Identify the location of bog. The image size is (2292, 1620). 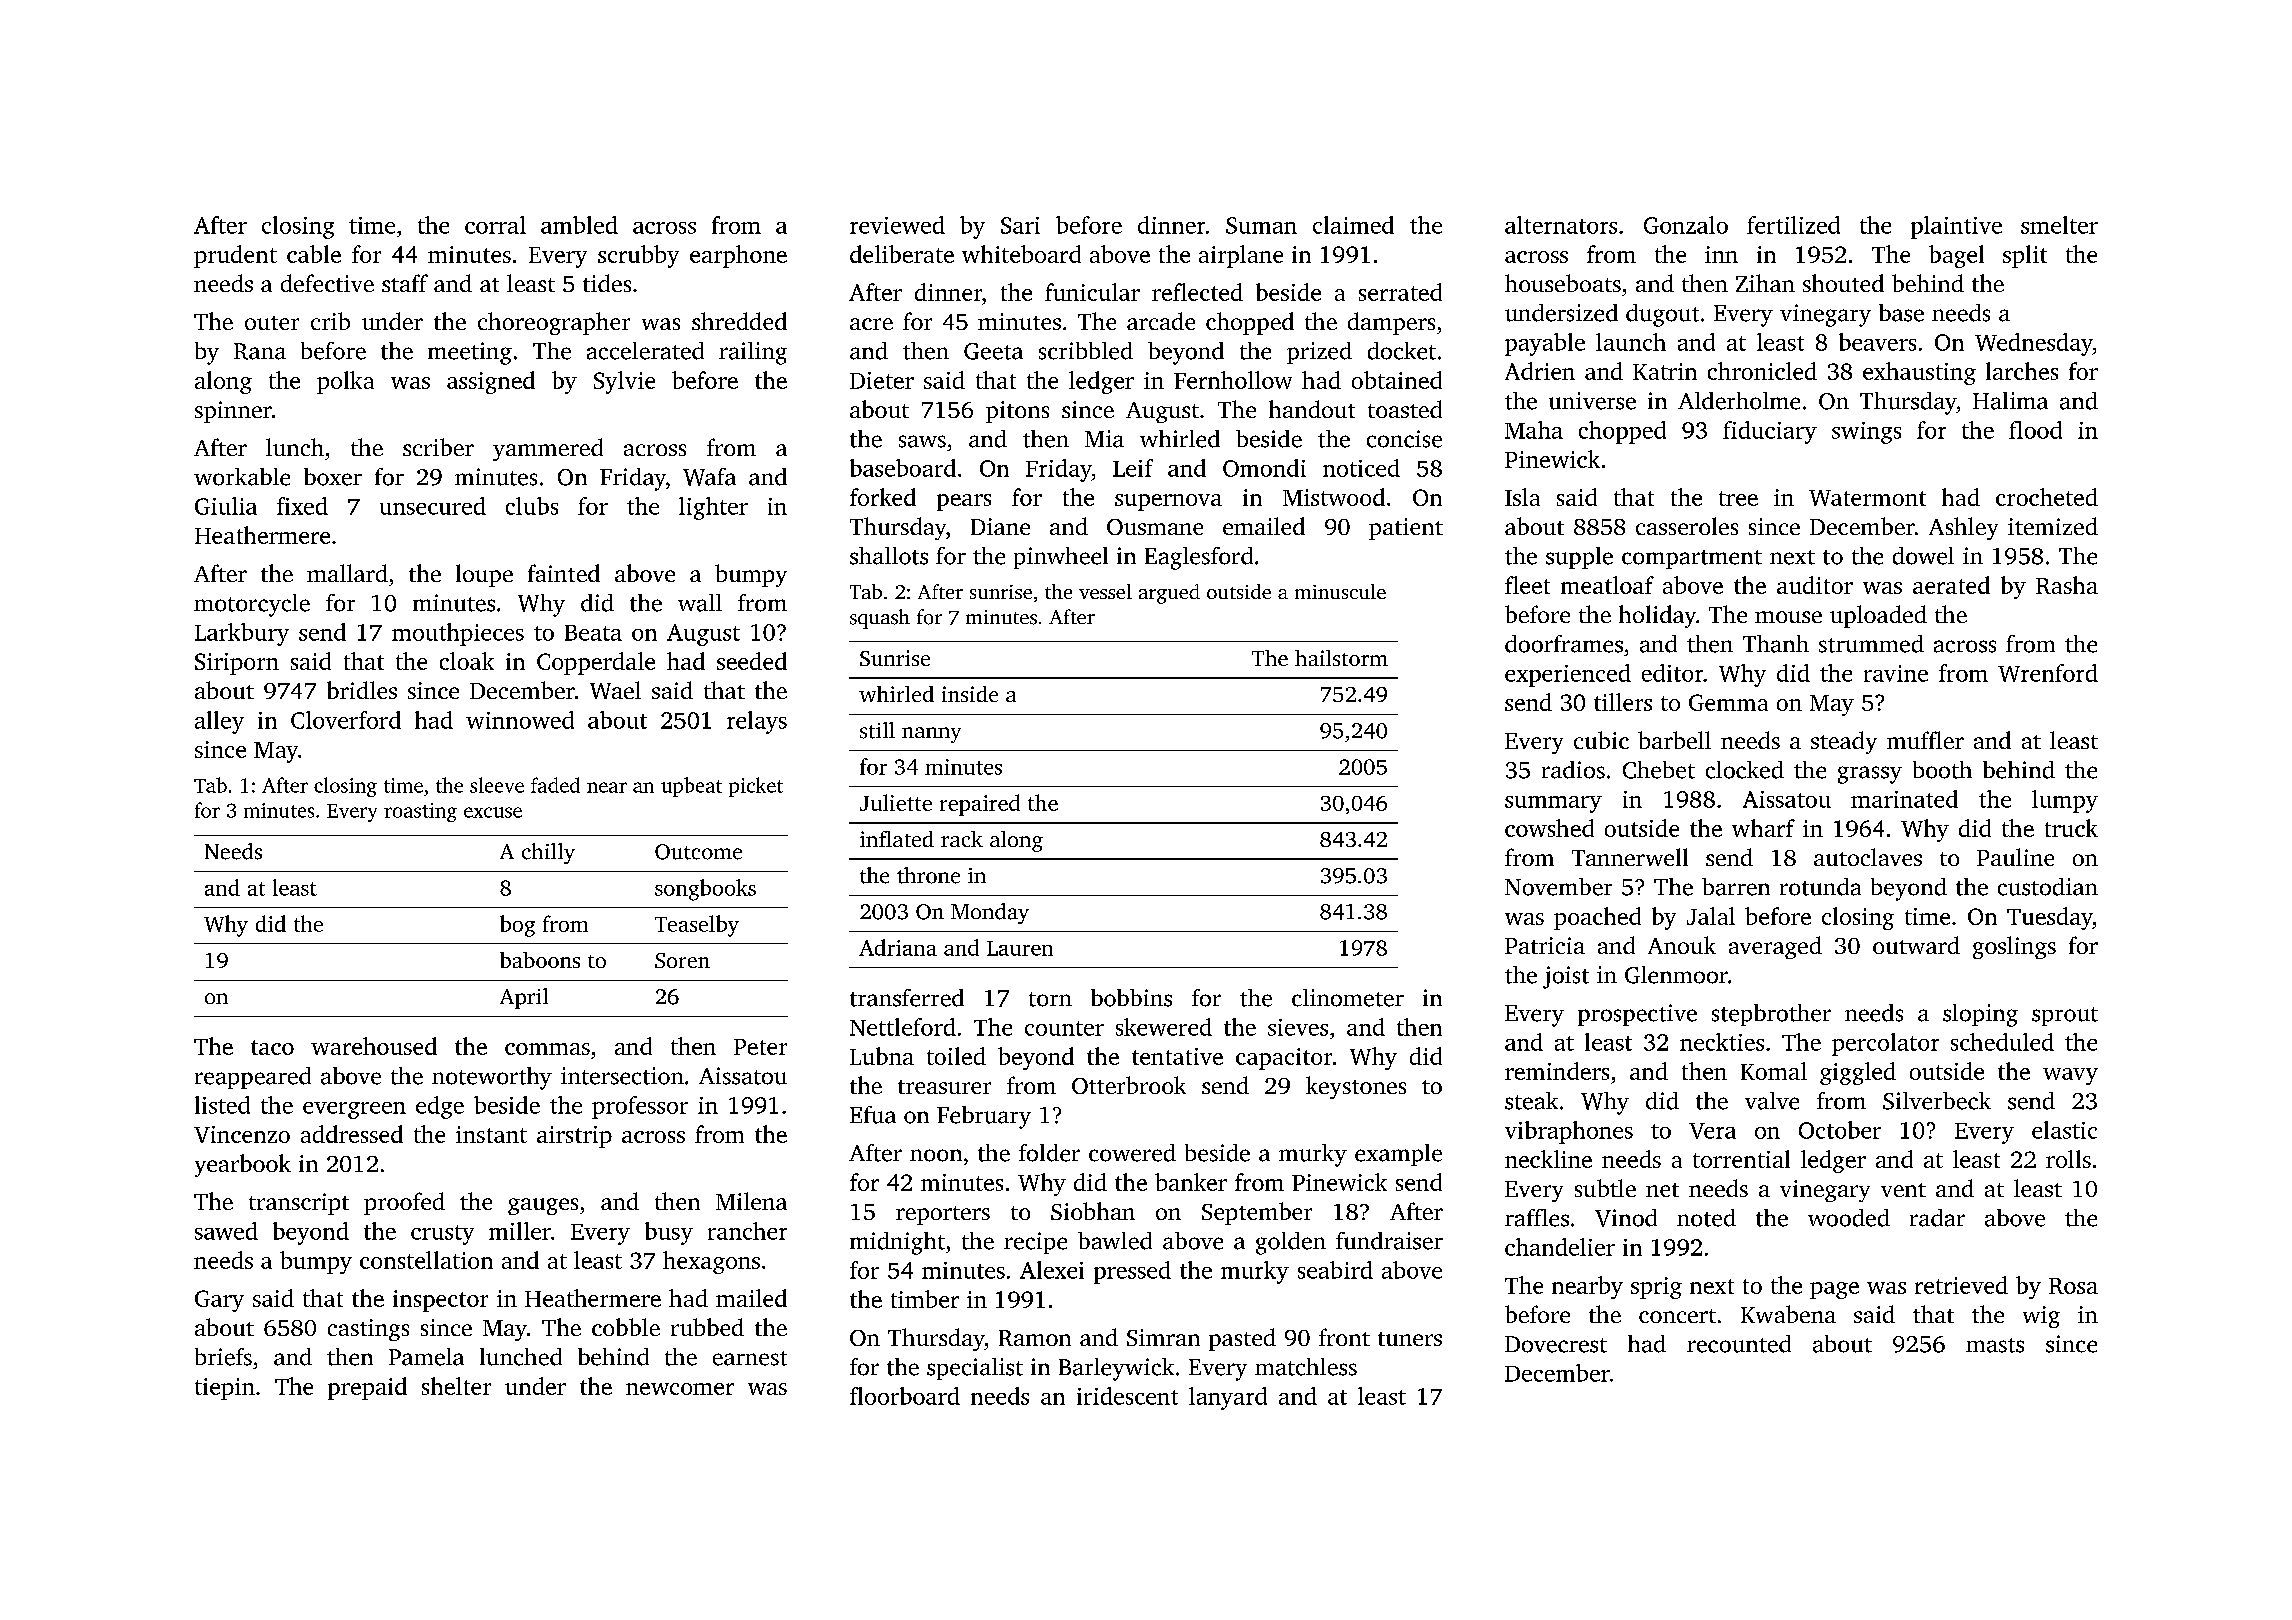
(517, 926).
